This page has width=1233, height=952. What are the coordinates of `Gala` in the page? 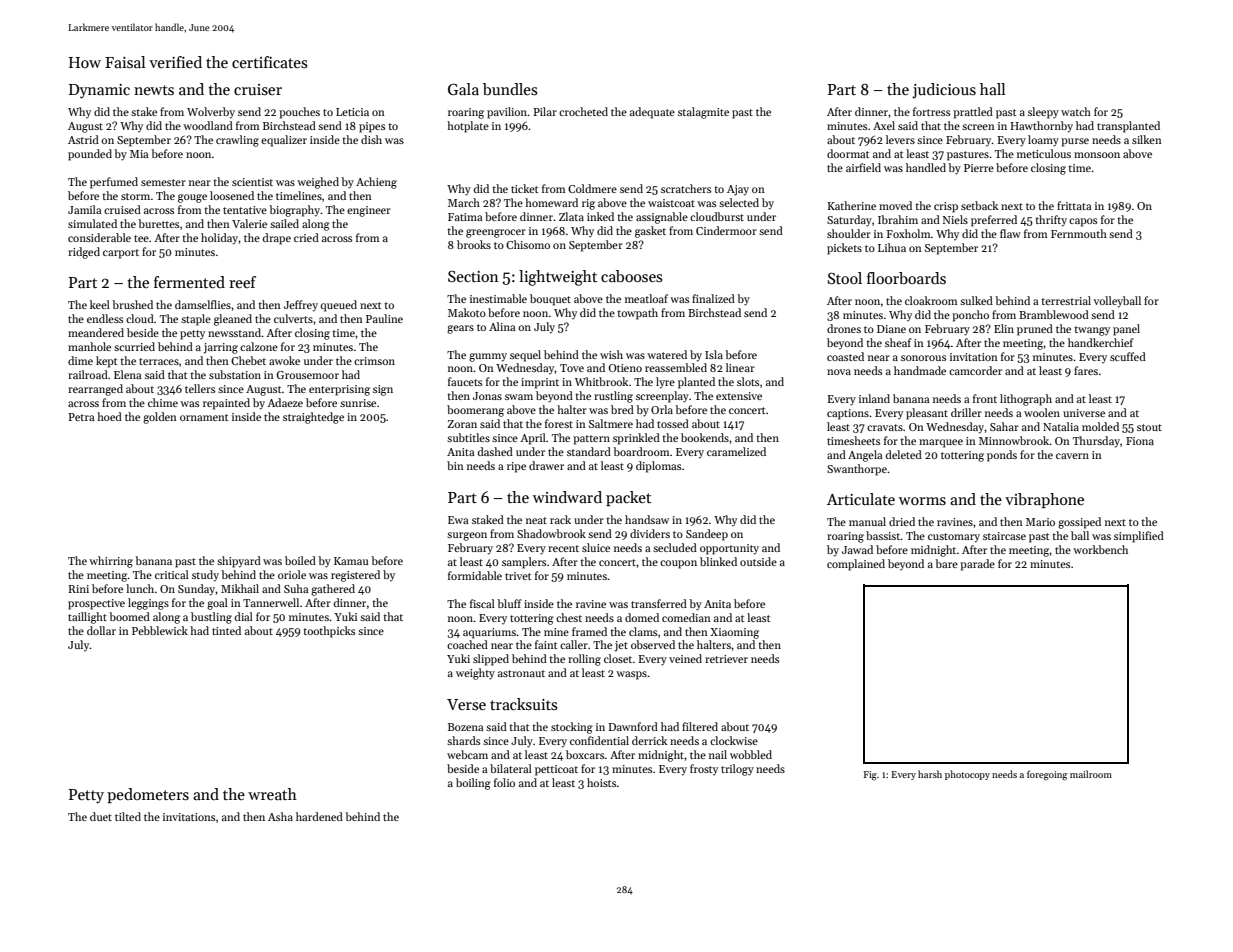 It's located at (463, 89).
